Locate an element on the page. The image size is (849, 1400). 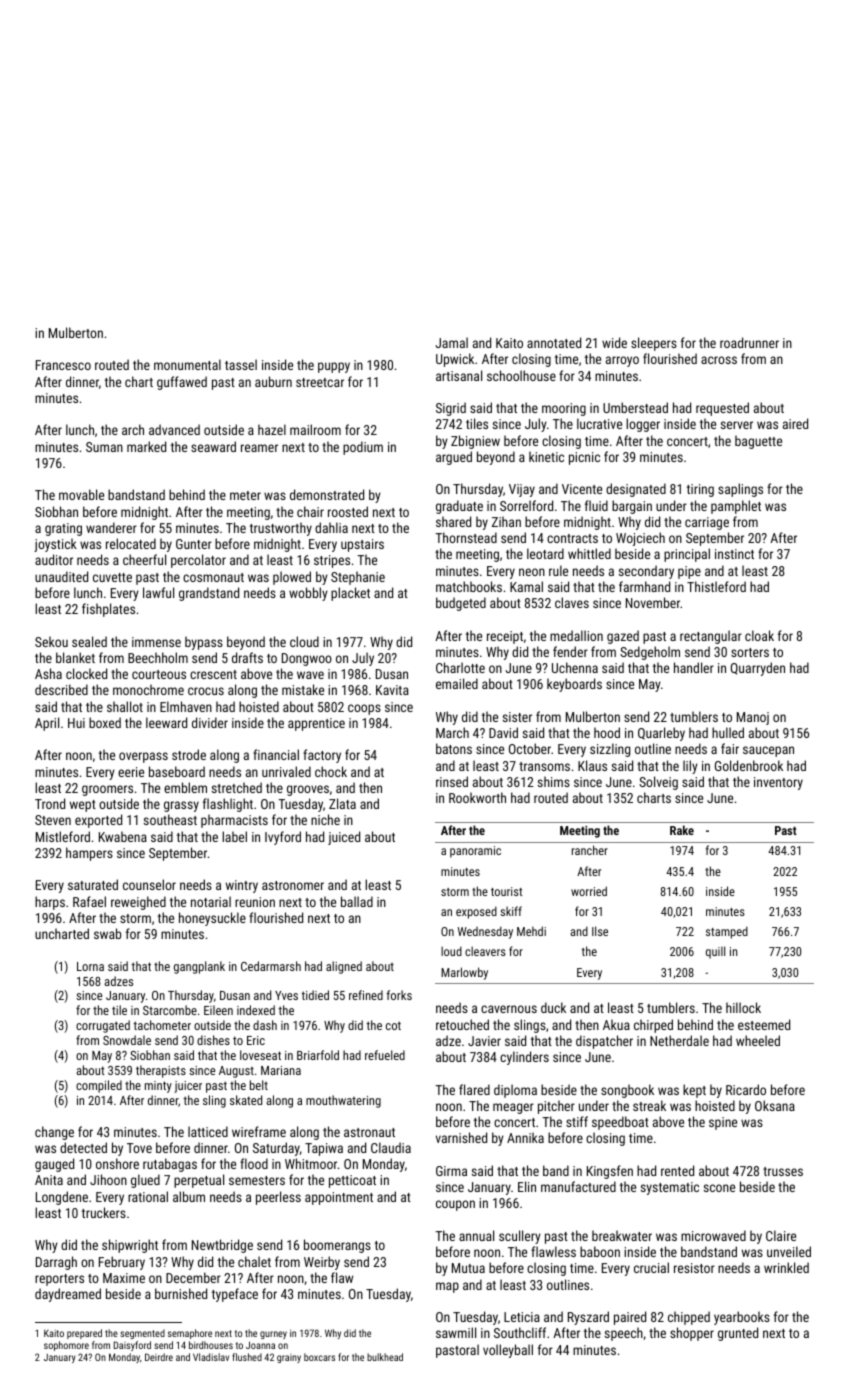
Lorna is located at coordinates (90, 966).
